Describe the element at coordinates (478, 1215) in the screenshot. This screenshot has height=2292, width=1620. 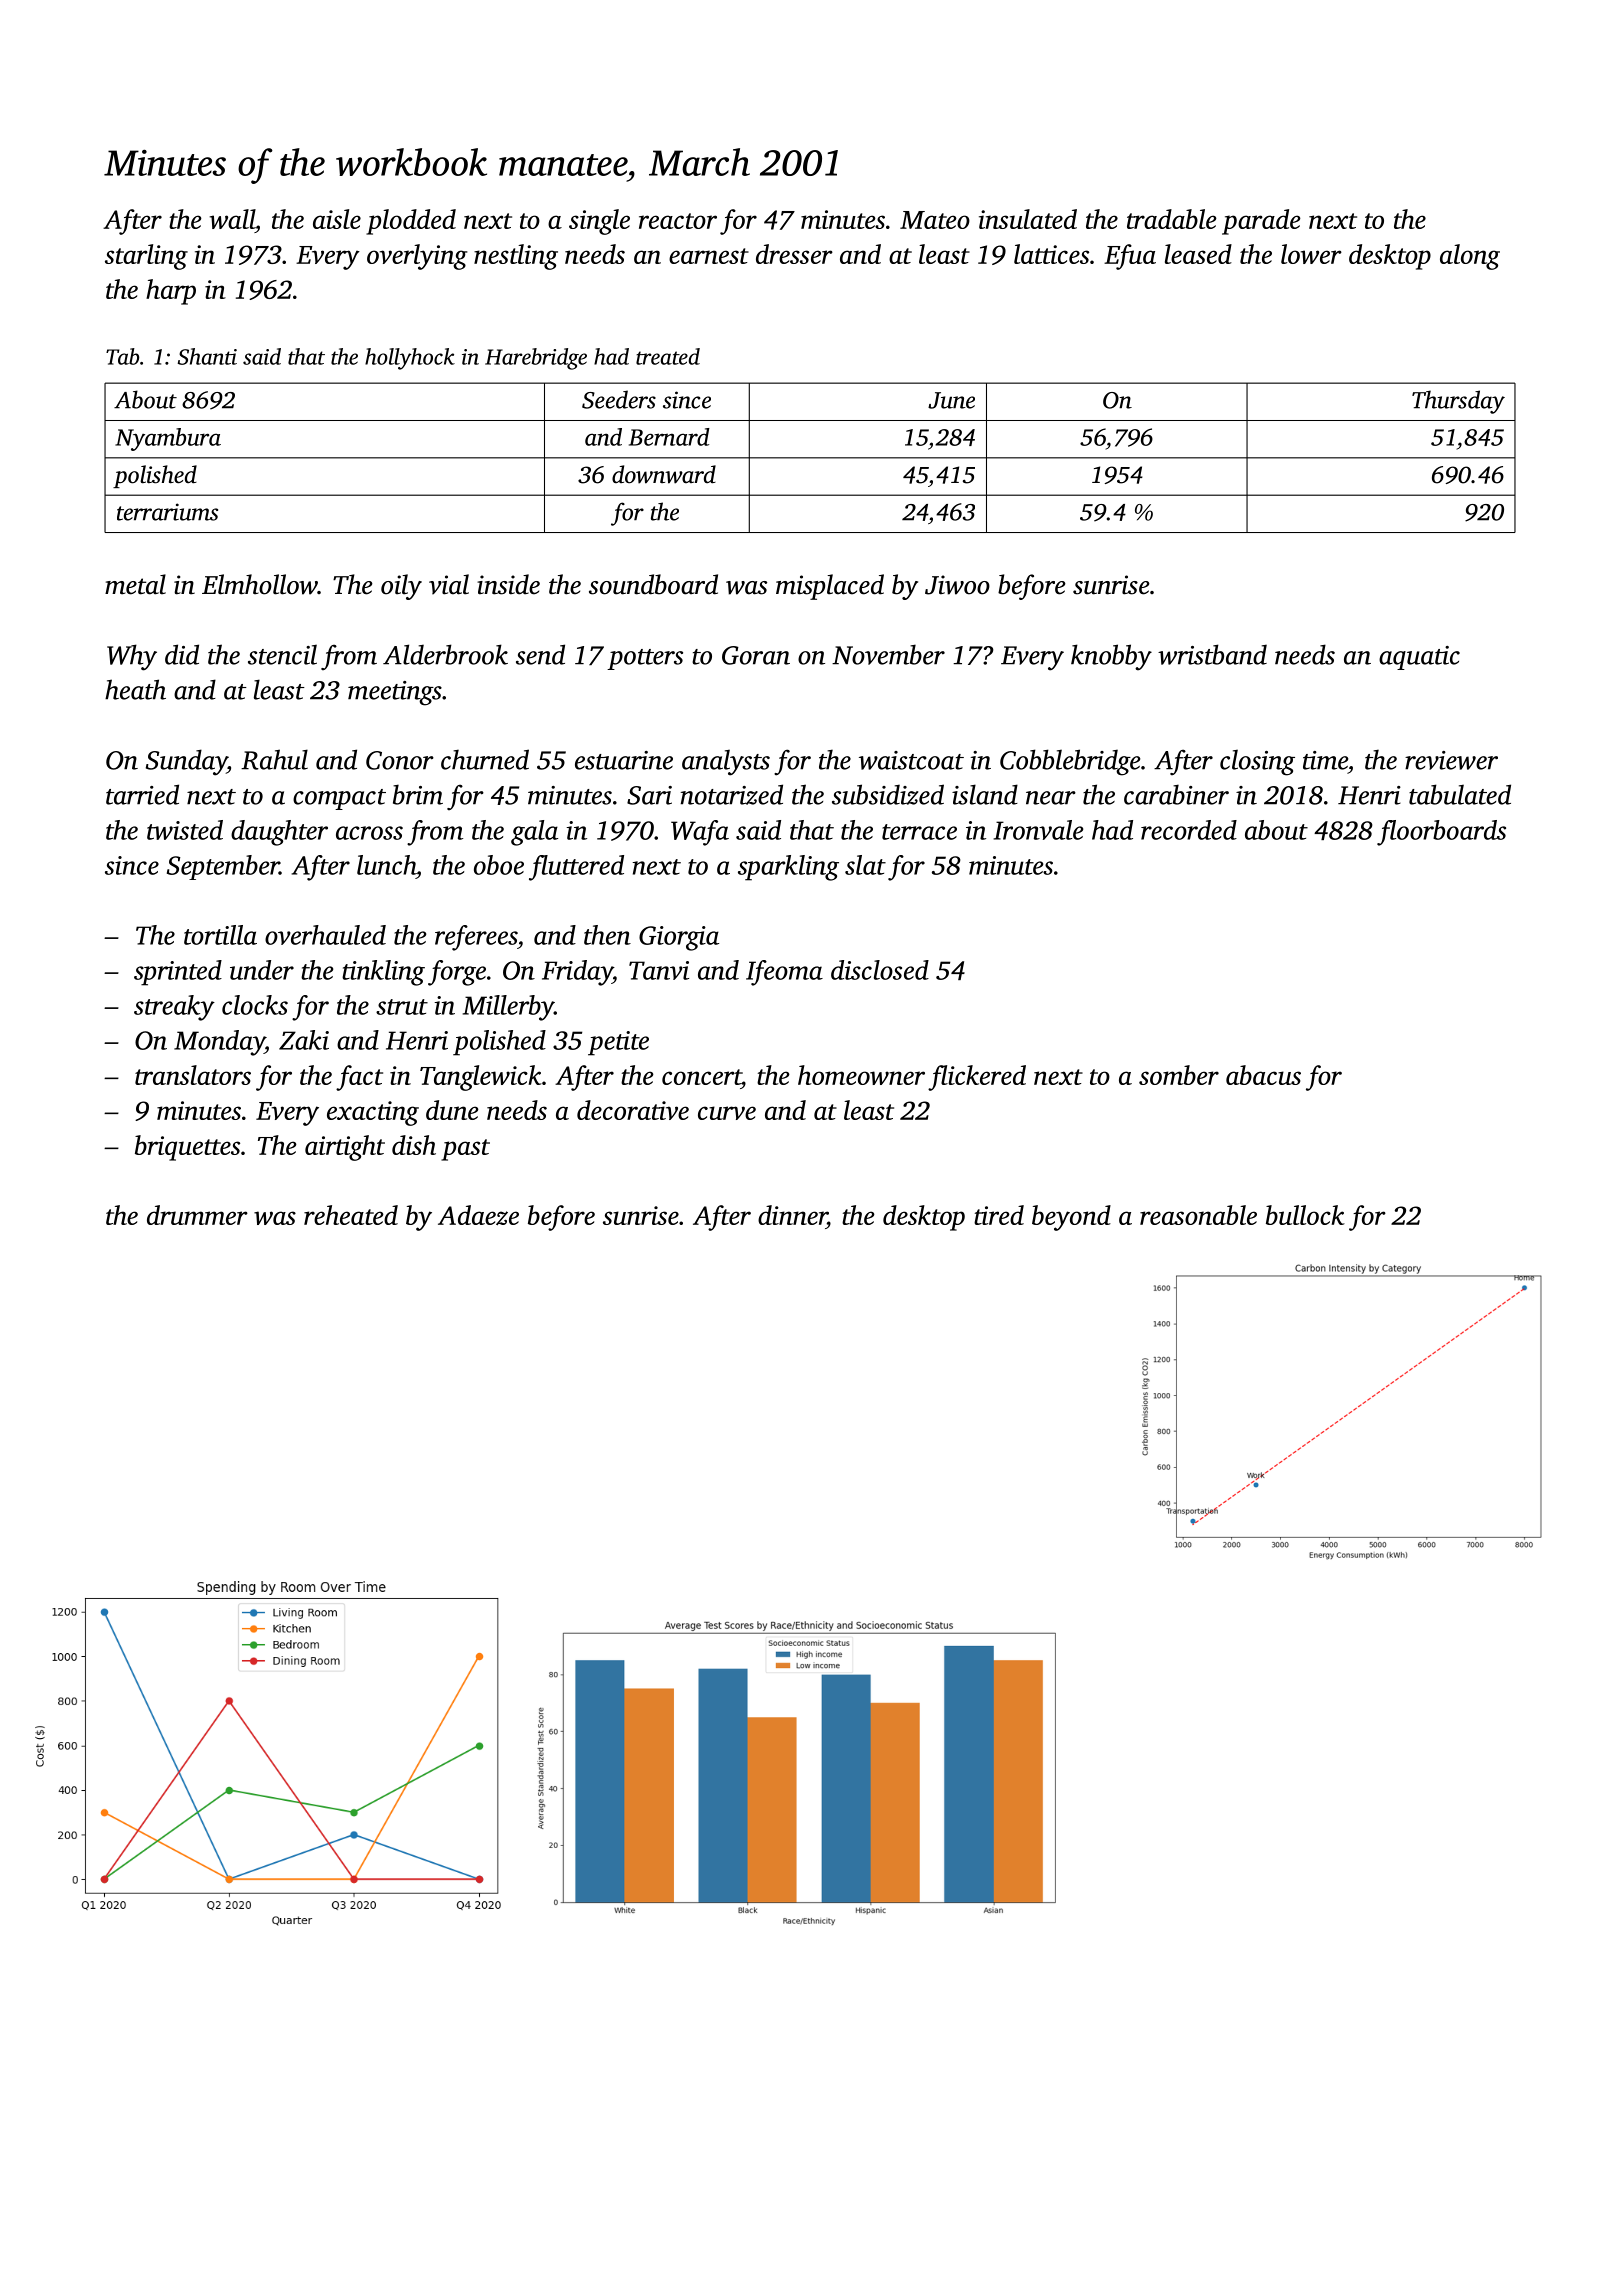
I see `Adaeze` at that location.
